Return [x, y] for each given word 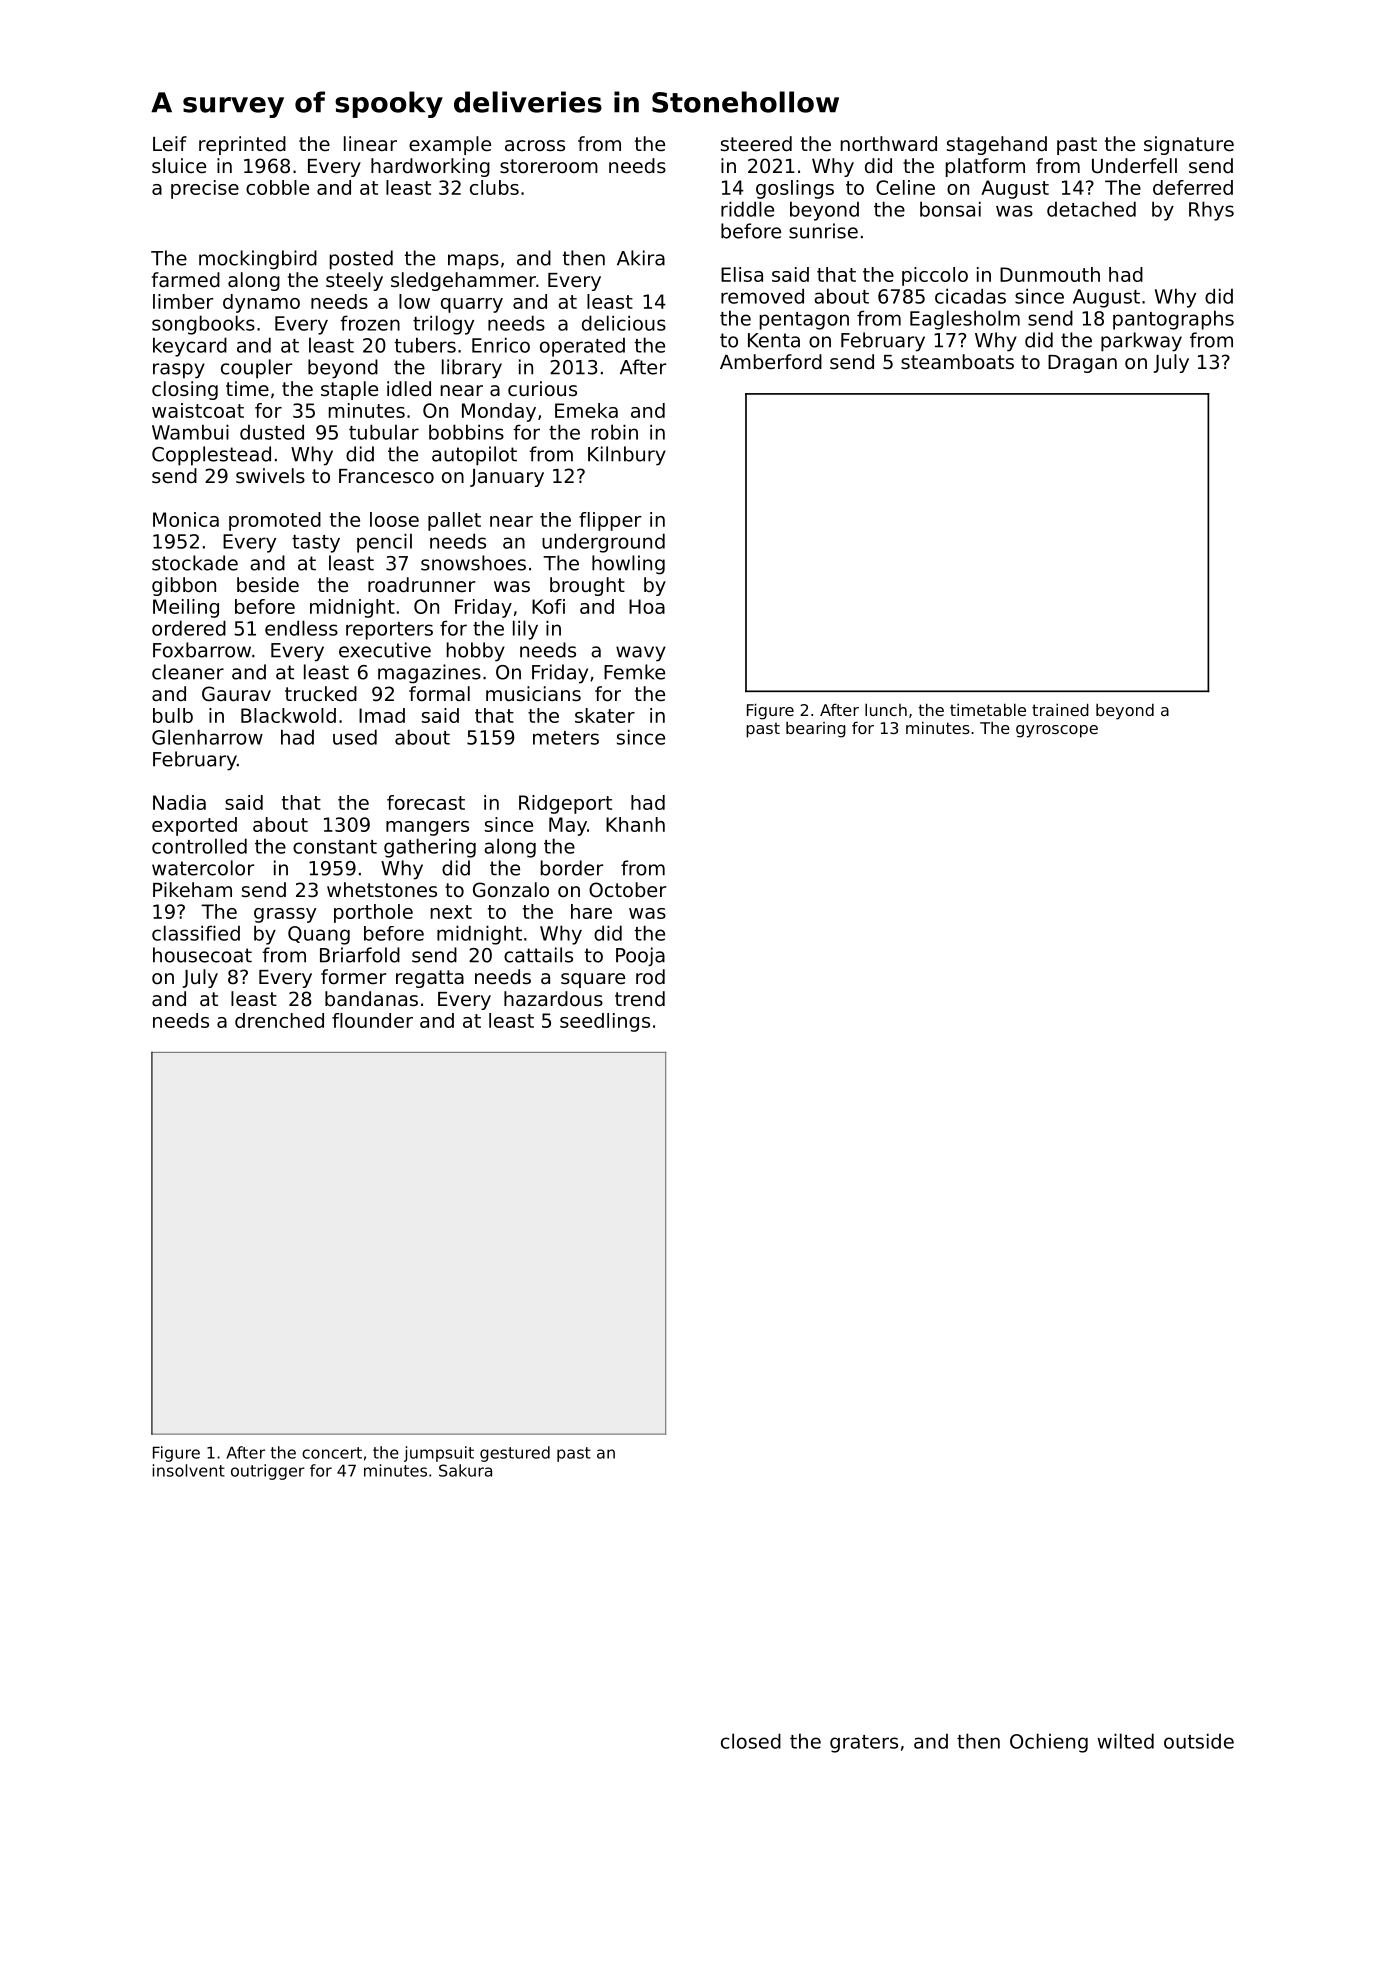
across [535, 146]
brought [587, 586]
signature [1189, 145]
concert [332, 1453]
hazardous [553, 998]
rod [650, 977]
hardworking [430, 167]
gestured [515, 1454]
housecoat [202, 955]
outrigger [268, 1472]
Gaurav [236, 694]
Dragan [1082, 364]
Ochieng [1049, 1743]
